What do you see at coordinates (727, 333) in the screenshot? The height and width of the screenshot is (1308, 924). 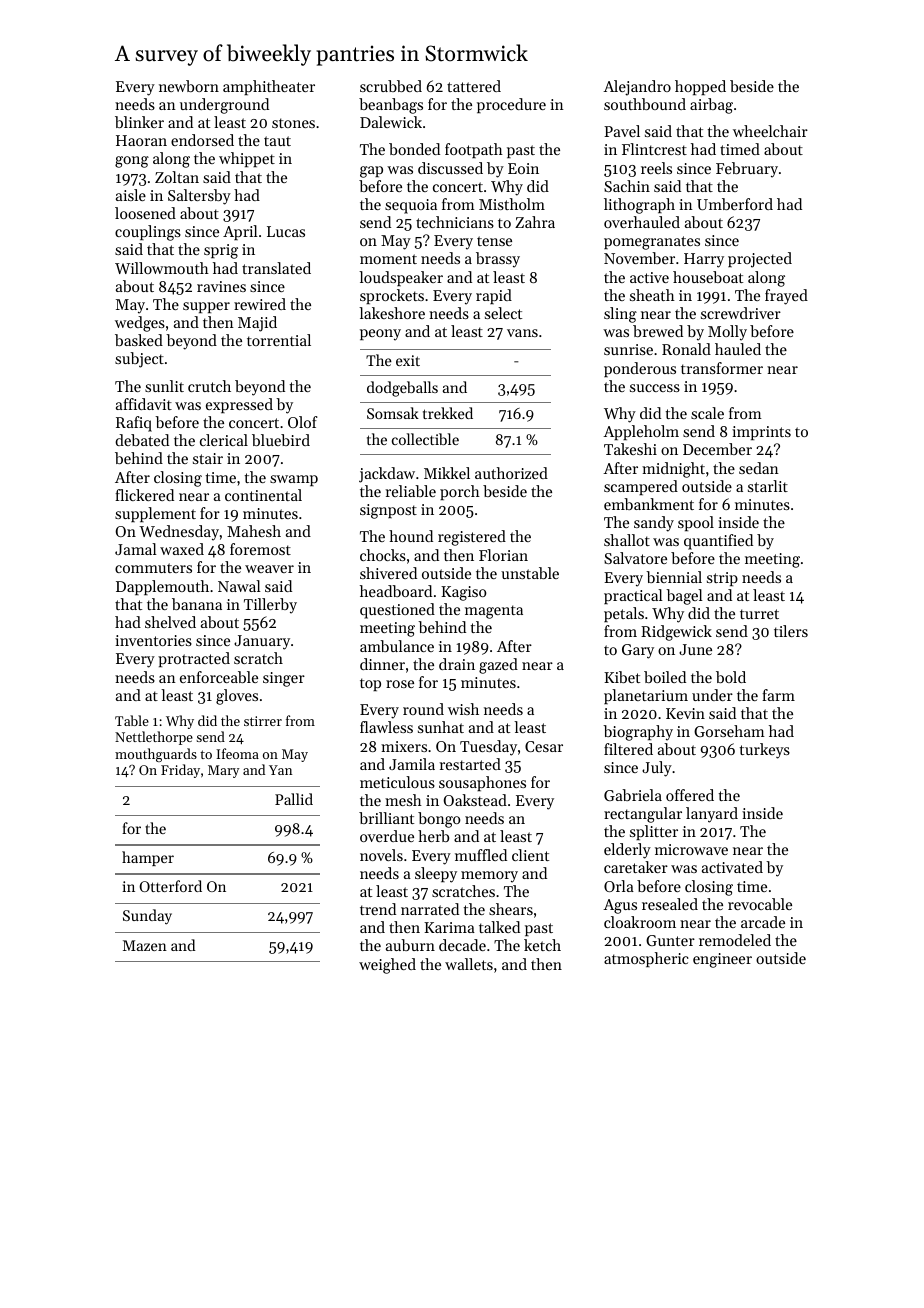 I see `Molly` at bounding box center [727, 333].
